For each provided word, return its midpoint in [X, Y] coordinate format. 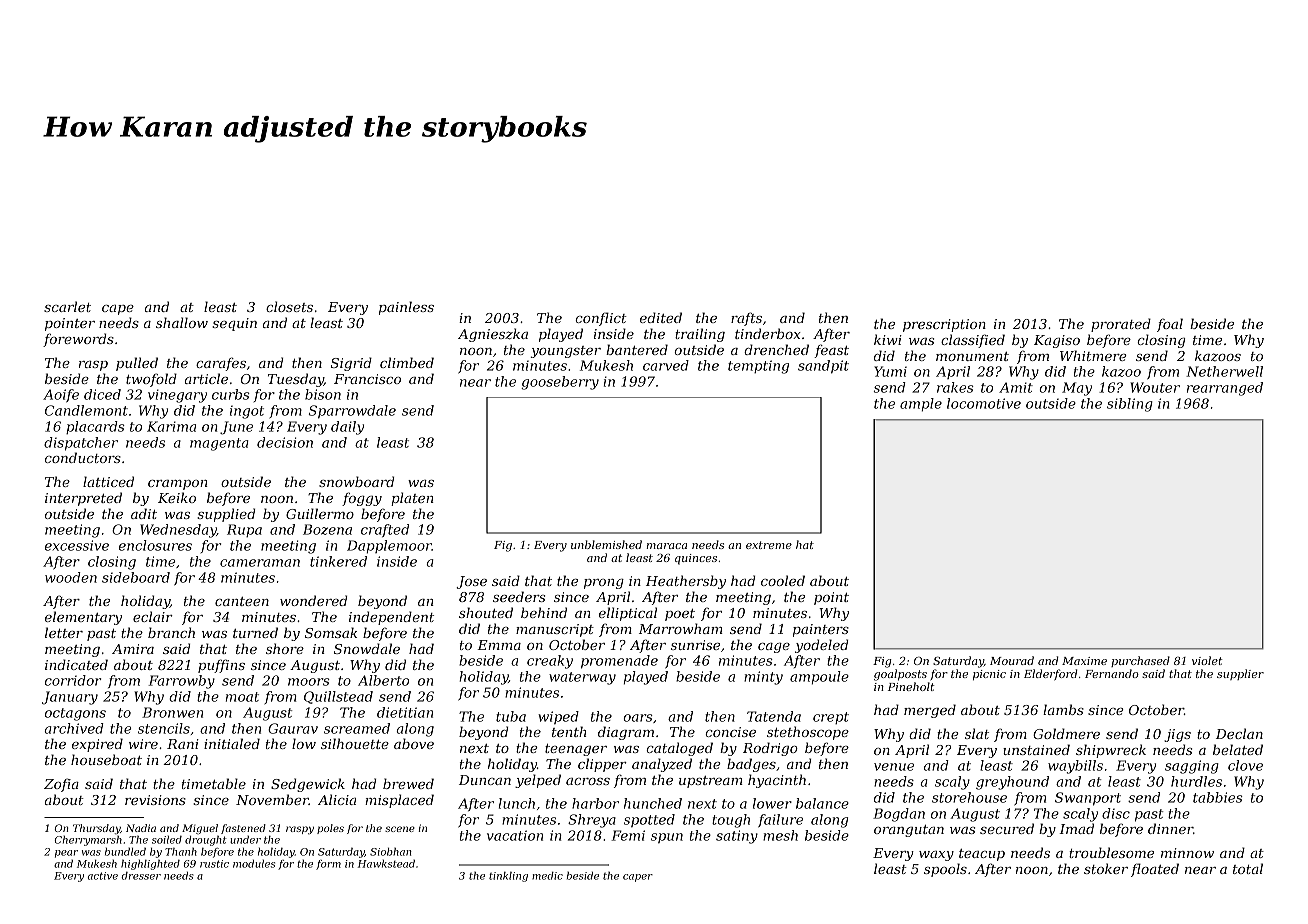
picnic [989, 675]
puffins [221, 666]
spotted [649, 820]
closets [289, 306]
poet [680, 615]
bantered [637, 349]
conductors [83, 457]
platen [412, 499]
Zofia [61, 785]
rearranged [1225, 389]
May [1077, 389]
